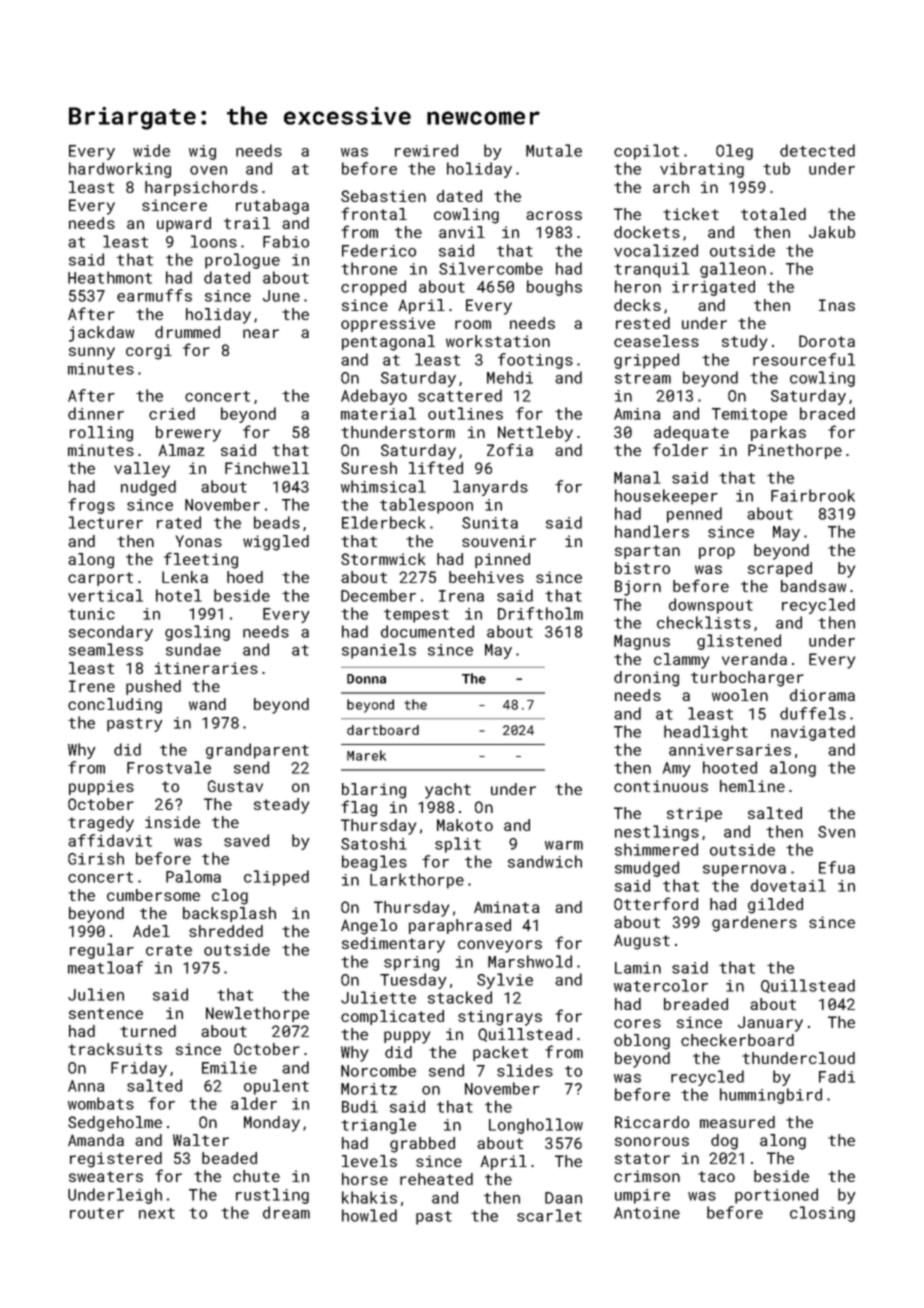 This screenshot has height=1308, width=924. Describe the element at coordinates (724, 1142) in the screenshot. I see `dog` at that location.
